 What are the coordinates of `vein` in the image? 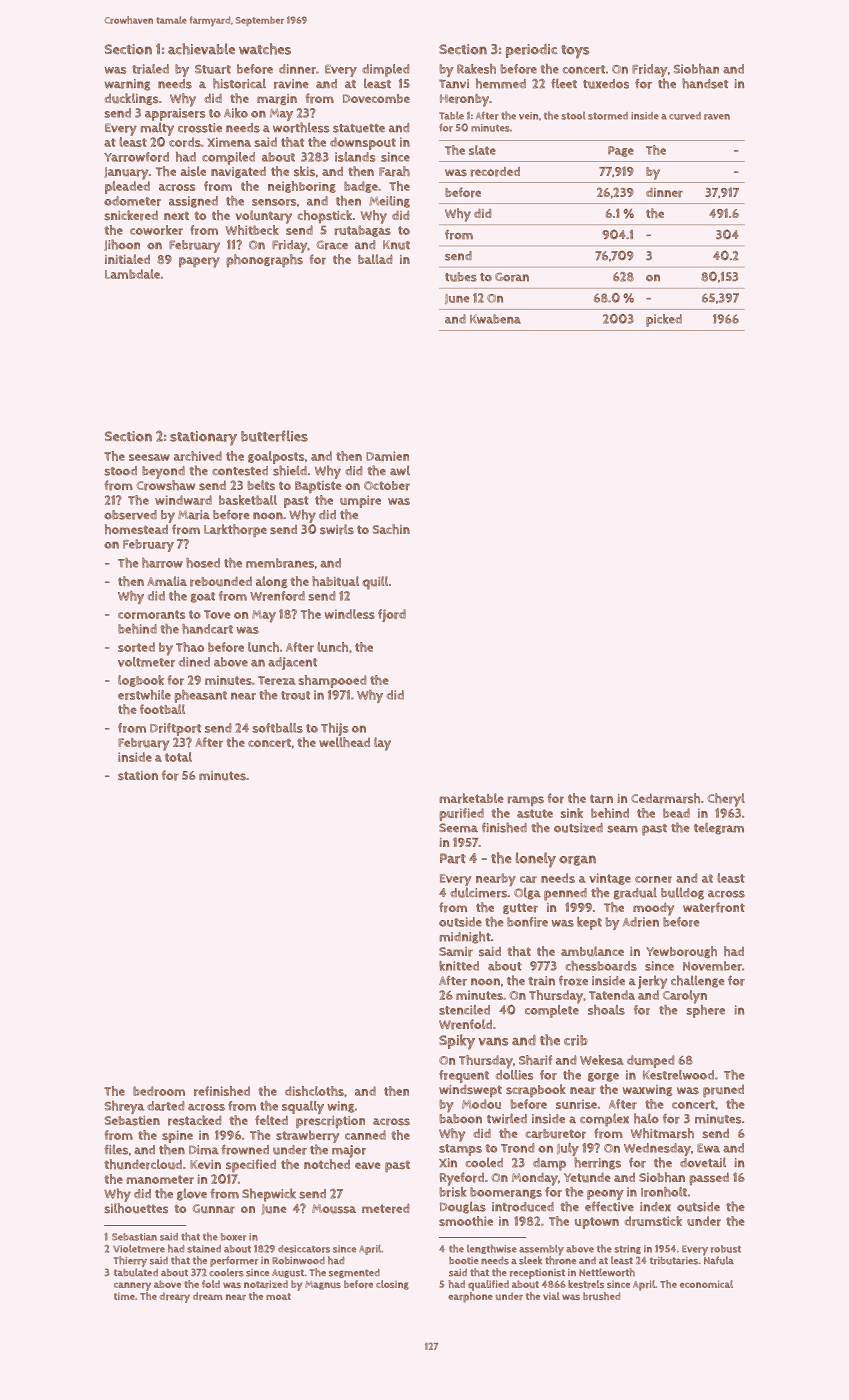 It's located at (528, 116).
